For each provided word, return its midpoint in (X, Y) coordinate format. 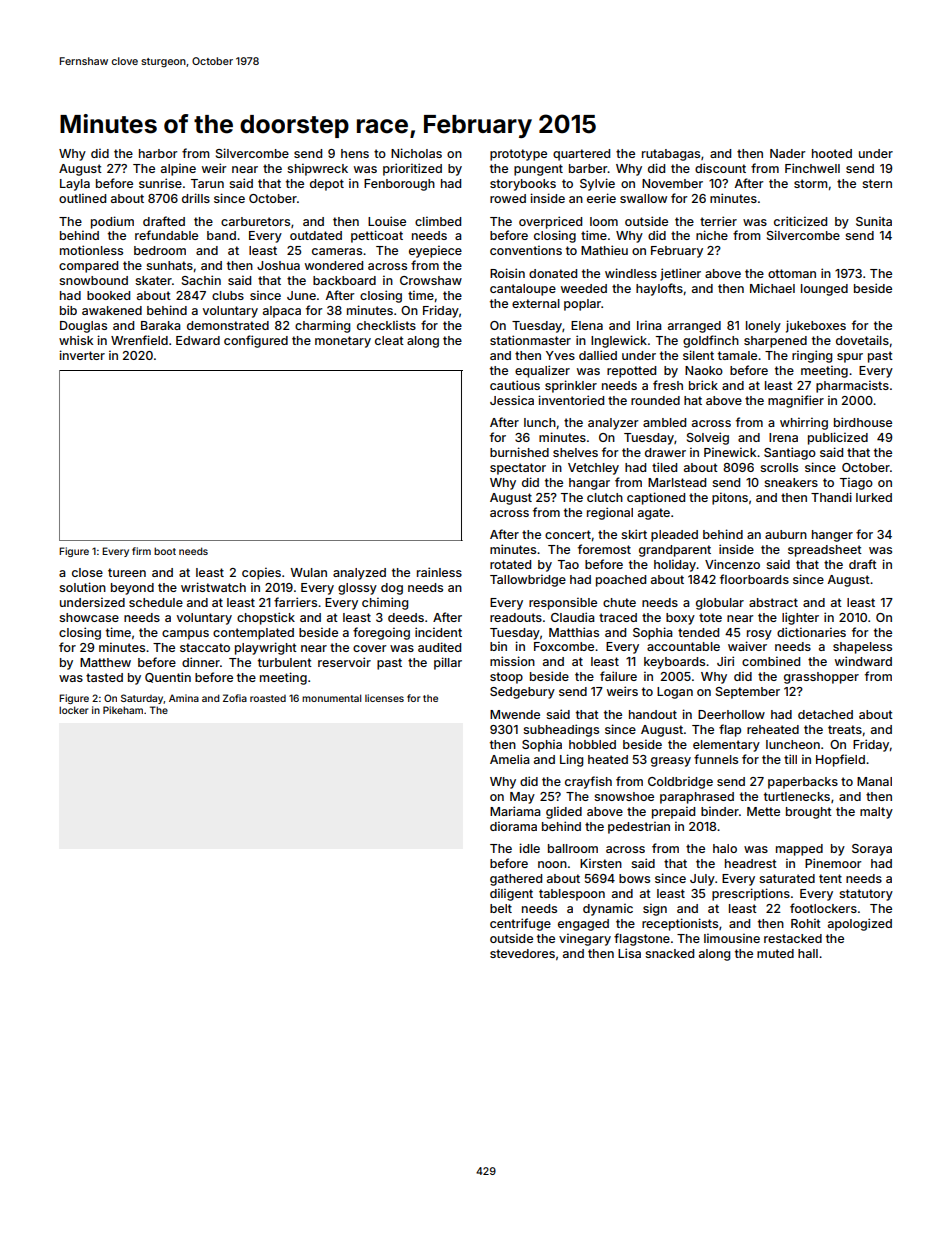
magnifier (796, 401)
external (536, 303)
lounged (824, 290)
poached (621, 581)
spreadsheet (825, 551)
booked (108, 295)
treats (845, 729)
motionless (91, 250)
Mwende (515, 714)
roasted (268, 698)
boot (165, 551)
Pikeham (123, 710)
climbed (438, 221)
